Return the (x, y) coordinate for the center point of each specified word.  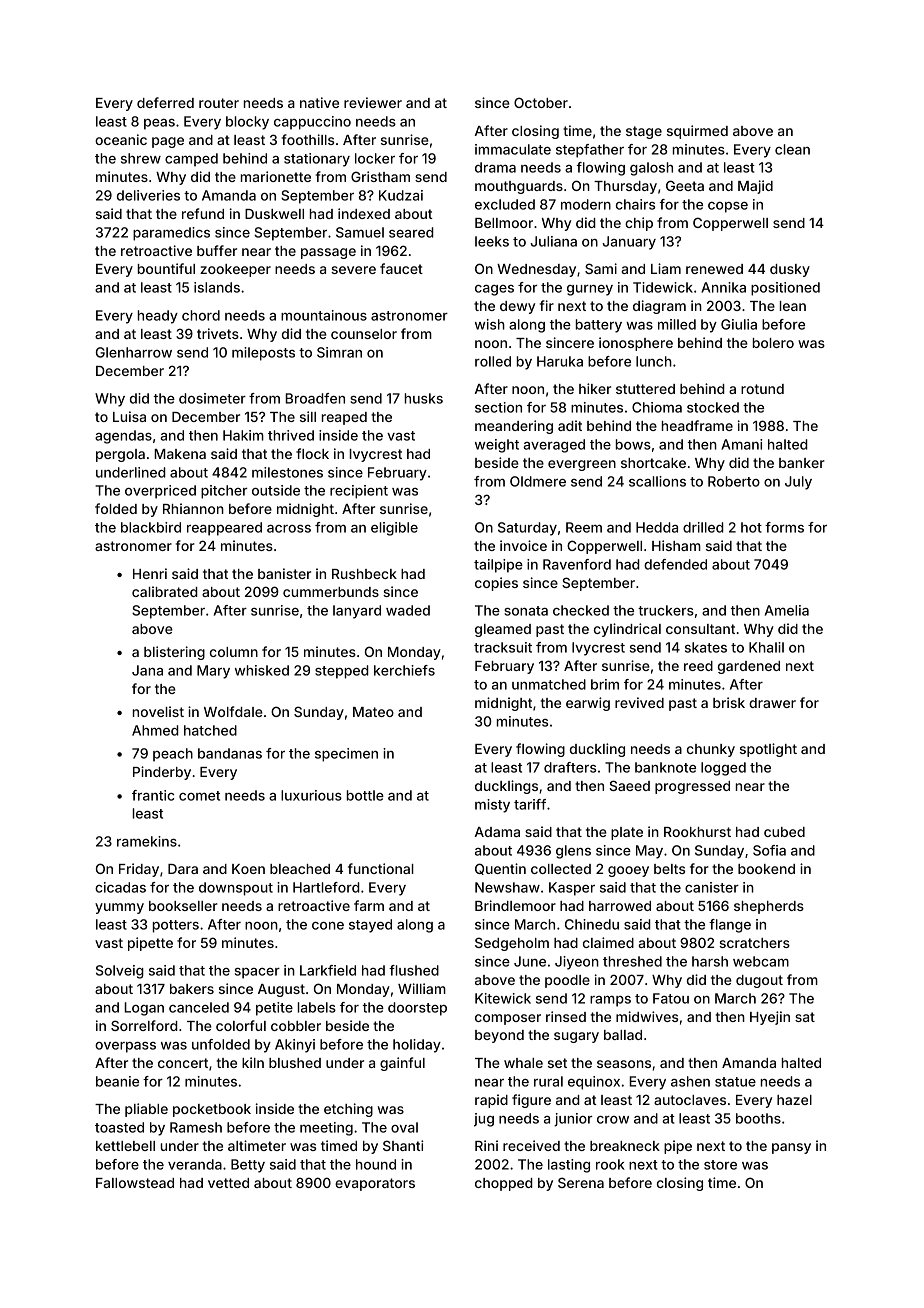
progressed (692, 787)
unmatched (549, 684)
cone (328, 926)
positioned (785, 289)
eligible (394, 529)
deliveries (148, 195)
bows (633, 444)
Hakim (243, 435)
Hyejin (770, 1018)
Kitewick (503, 998)
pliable (146, 1110)
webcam (761, 961)
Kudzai (401, 195)
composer (508, 1019)
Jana (147, 670)
